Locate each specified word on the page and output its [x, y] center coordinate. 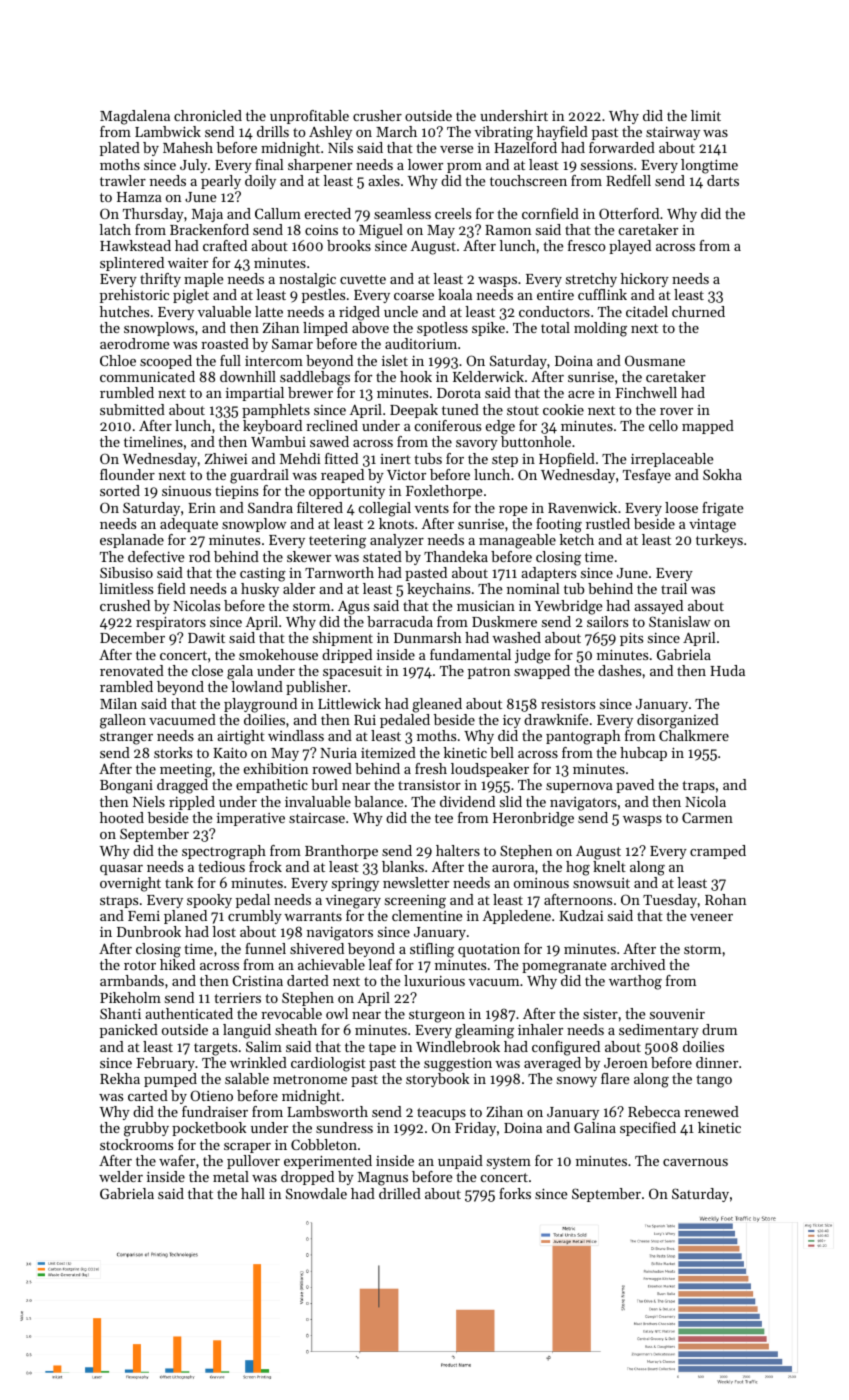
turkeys [719, 541]
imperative [251, 819]
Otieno [211, 1095]
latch [115, 229]
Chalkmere [694, 735]
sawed [329, 441]
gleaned [437, 705]
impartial [255, 394]
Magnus [383, 1179]
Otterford [629, 213]
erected [328, 213]
